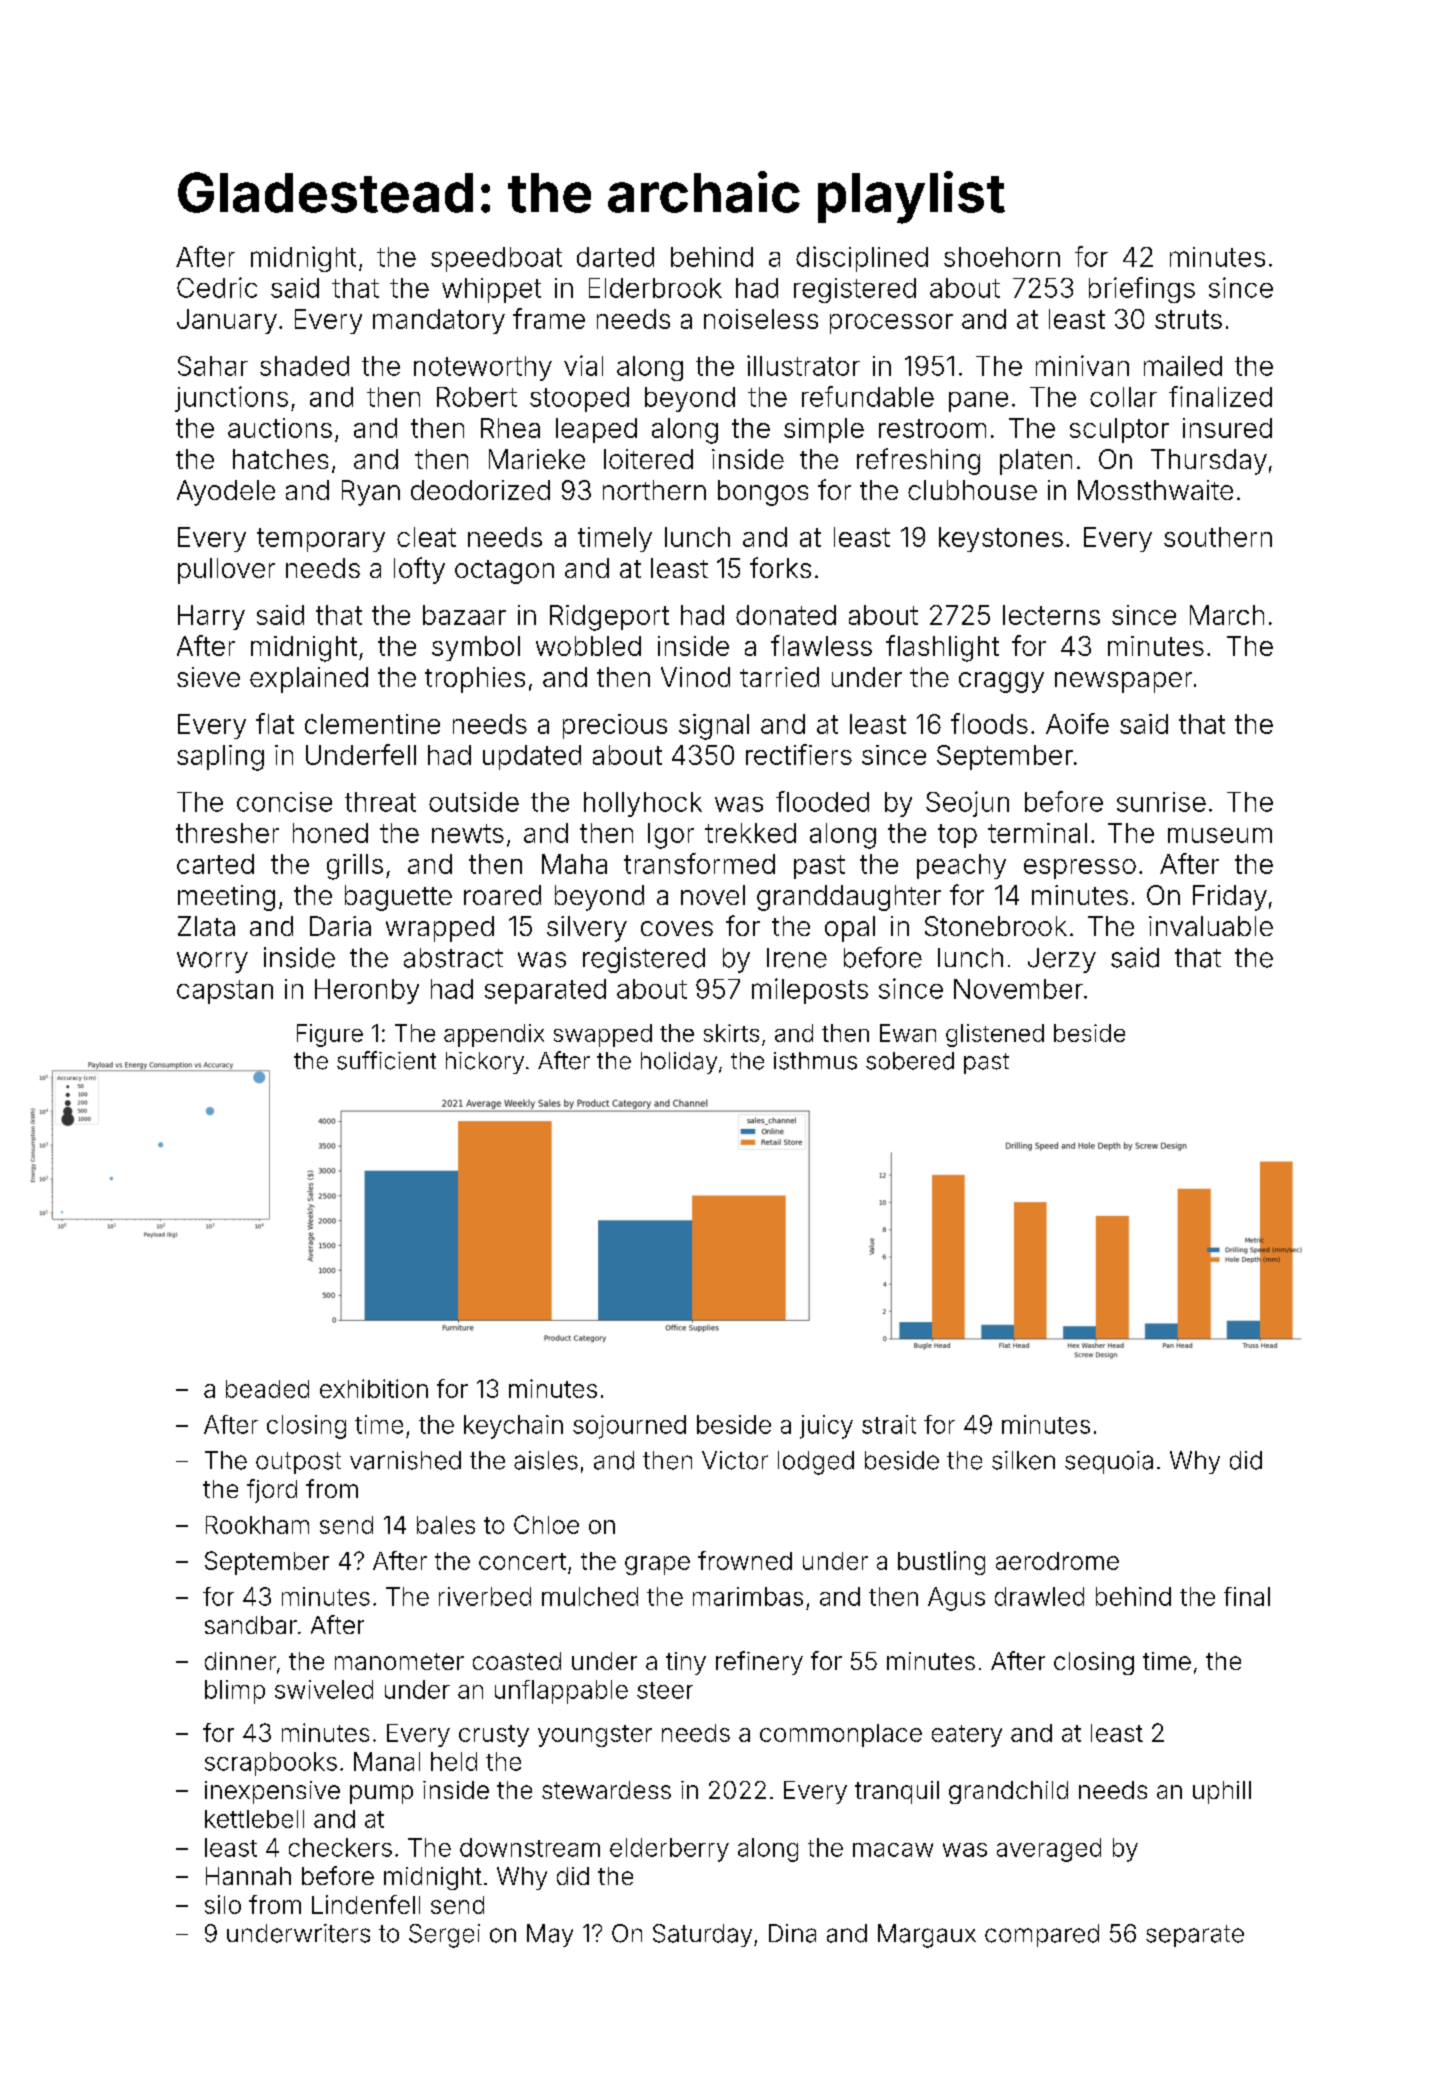 The height and width of the document is (2100, 1450). I want to click on juicy, so click(826, 1427).
